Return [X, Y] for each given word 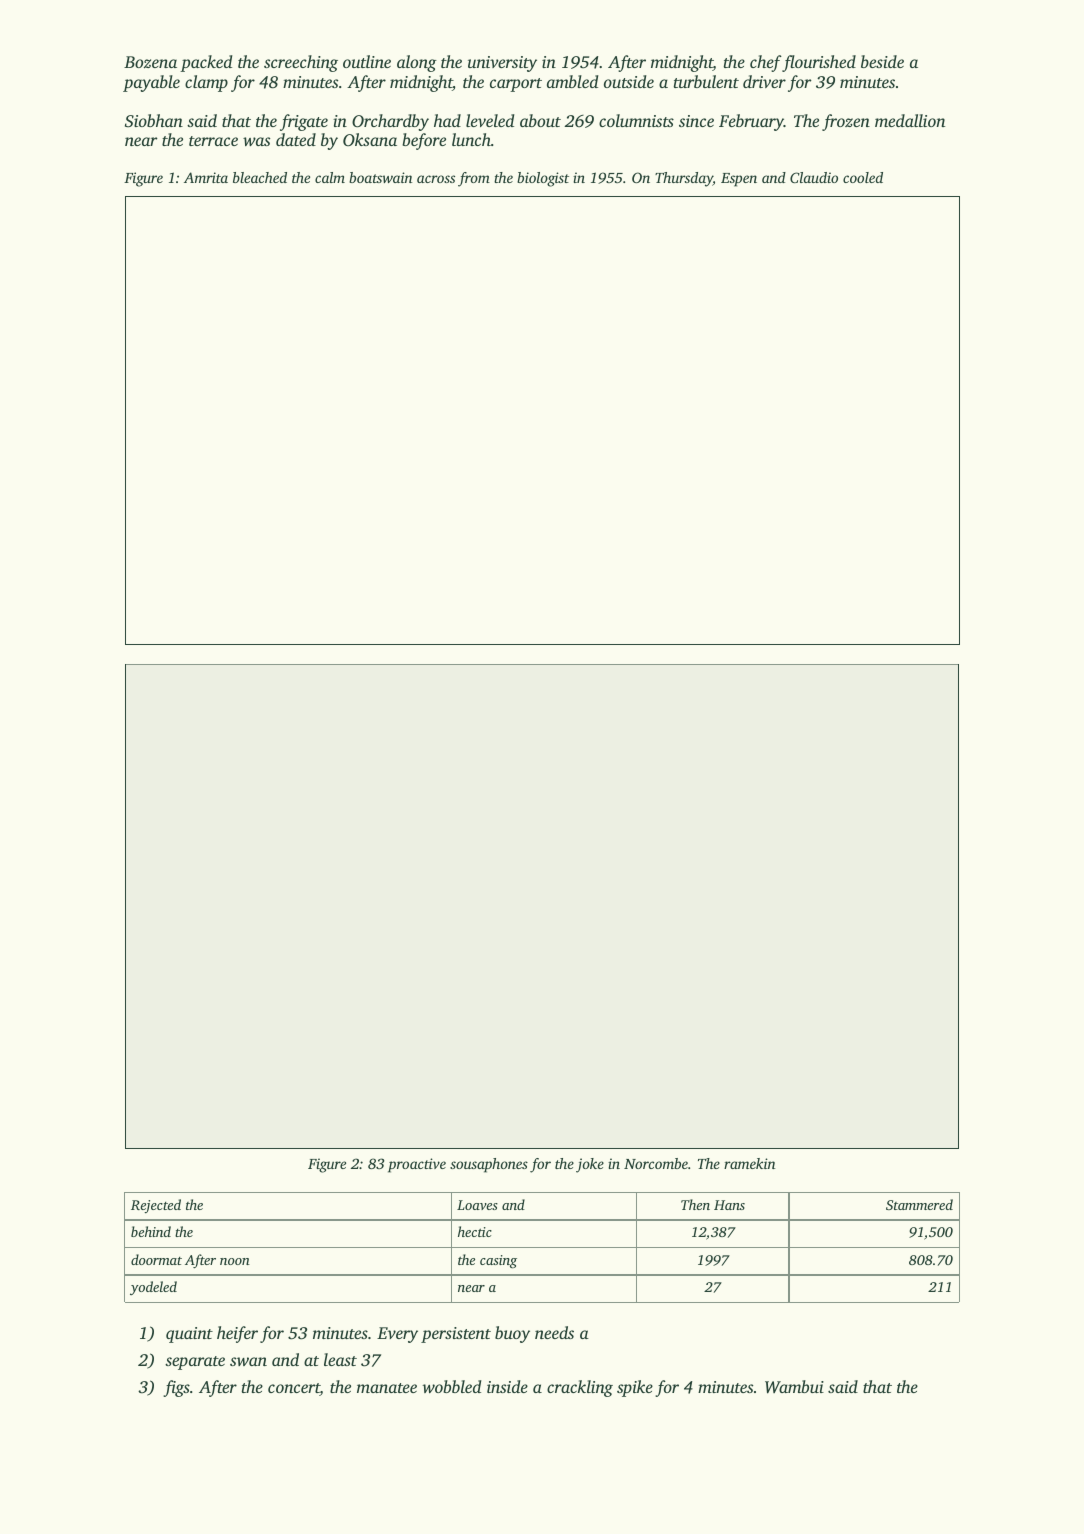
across [436, 179]
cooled [863, 177]
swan [248, 1361]
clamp [206, 83]
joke [590, 1165]
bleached [260, 177]
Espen [739, 180]
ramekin [749, 1163]
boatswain [380, 177]
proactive [417, 1165]
